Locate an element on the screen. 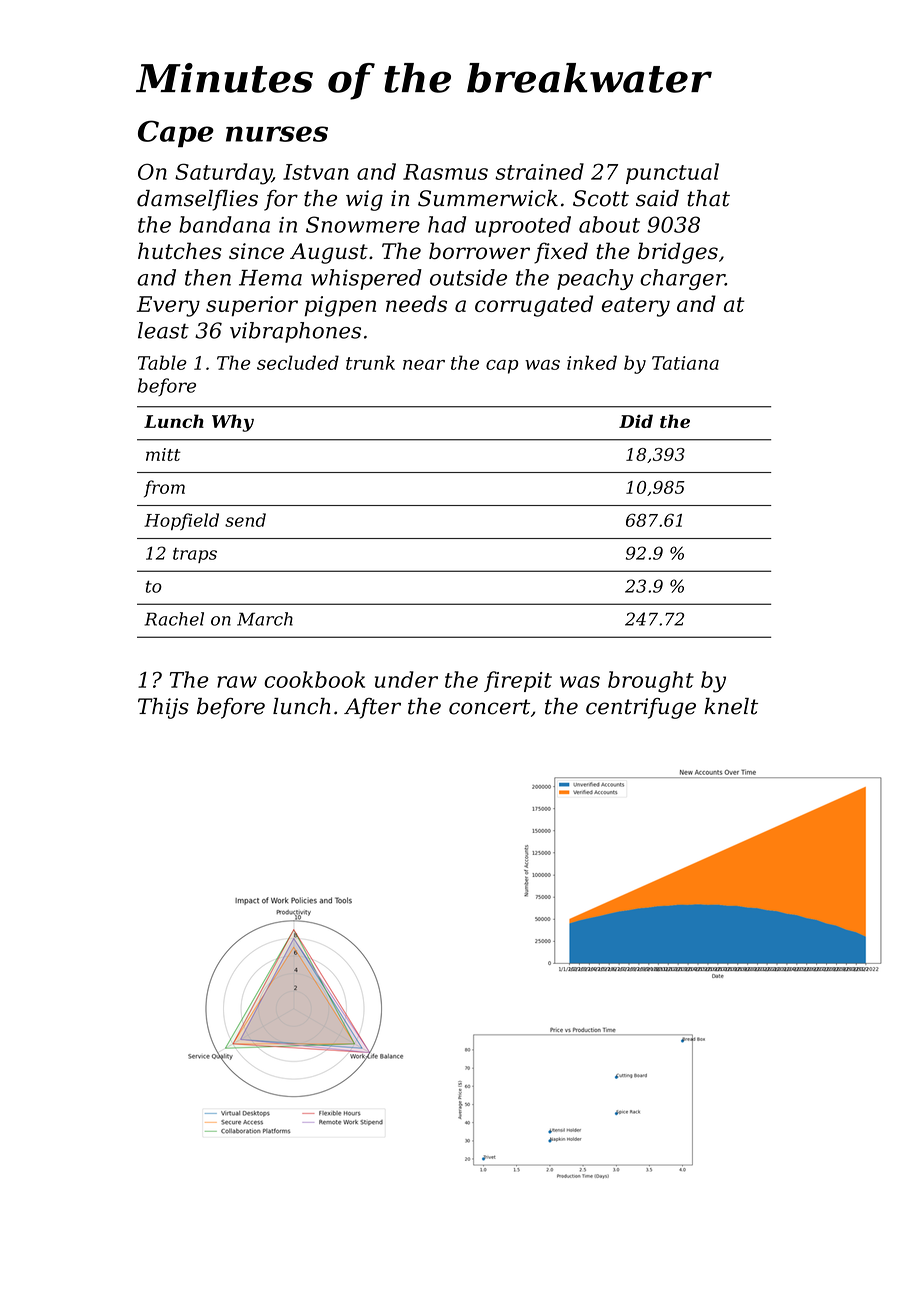 Image resolution: width=908 pixels, height=1316 pixels. Did is located at coordinates (636, 421).
